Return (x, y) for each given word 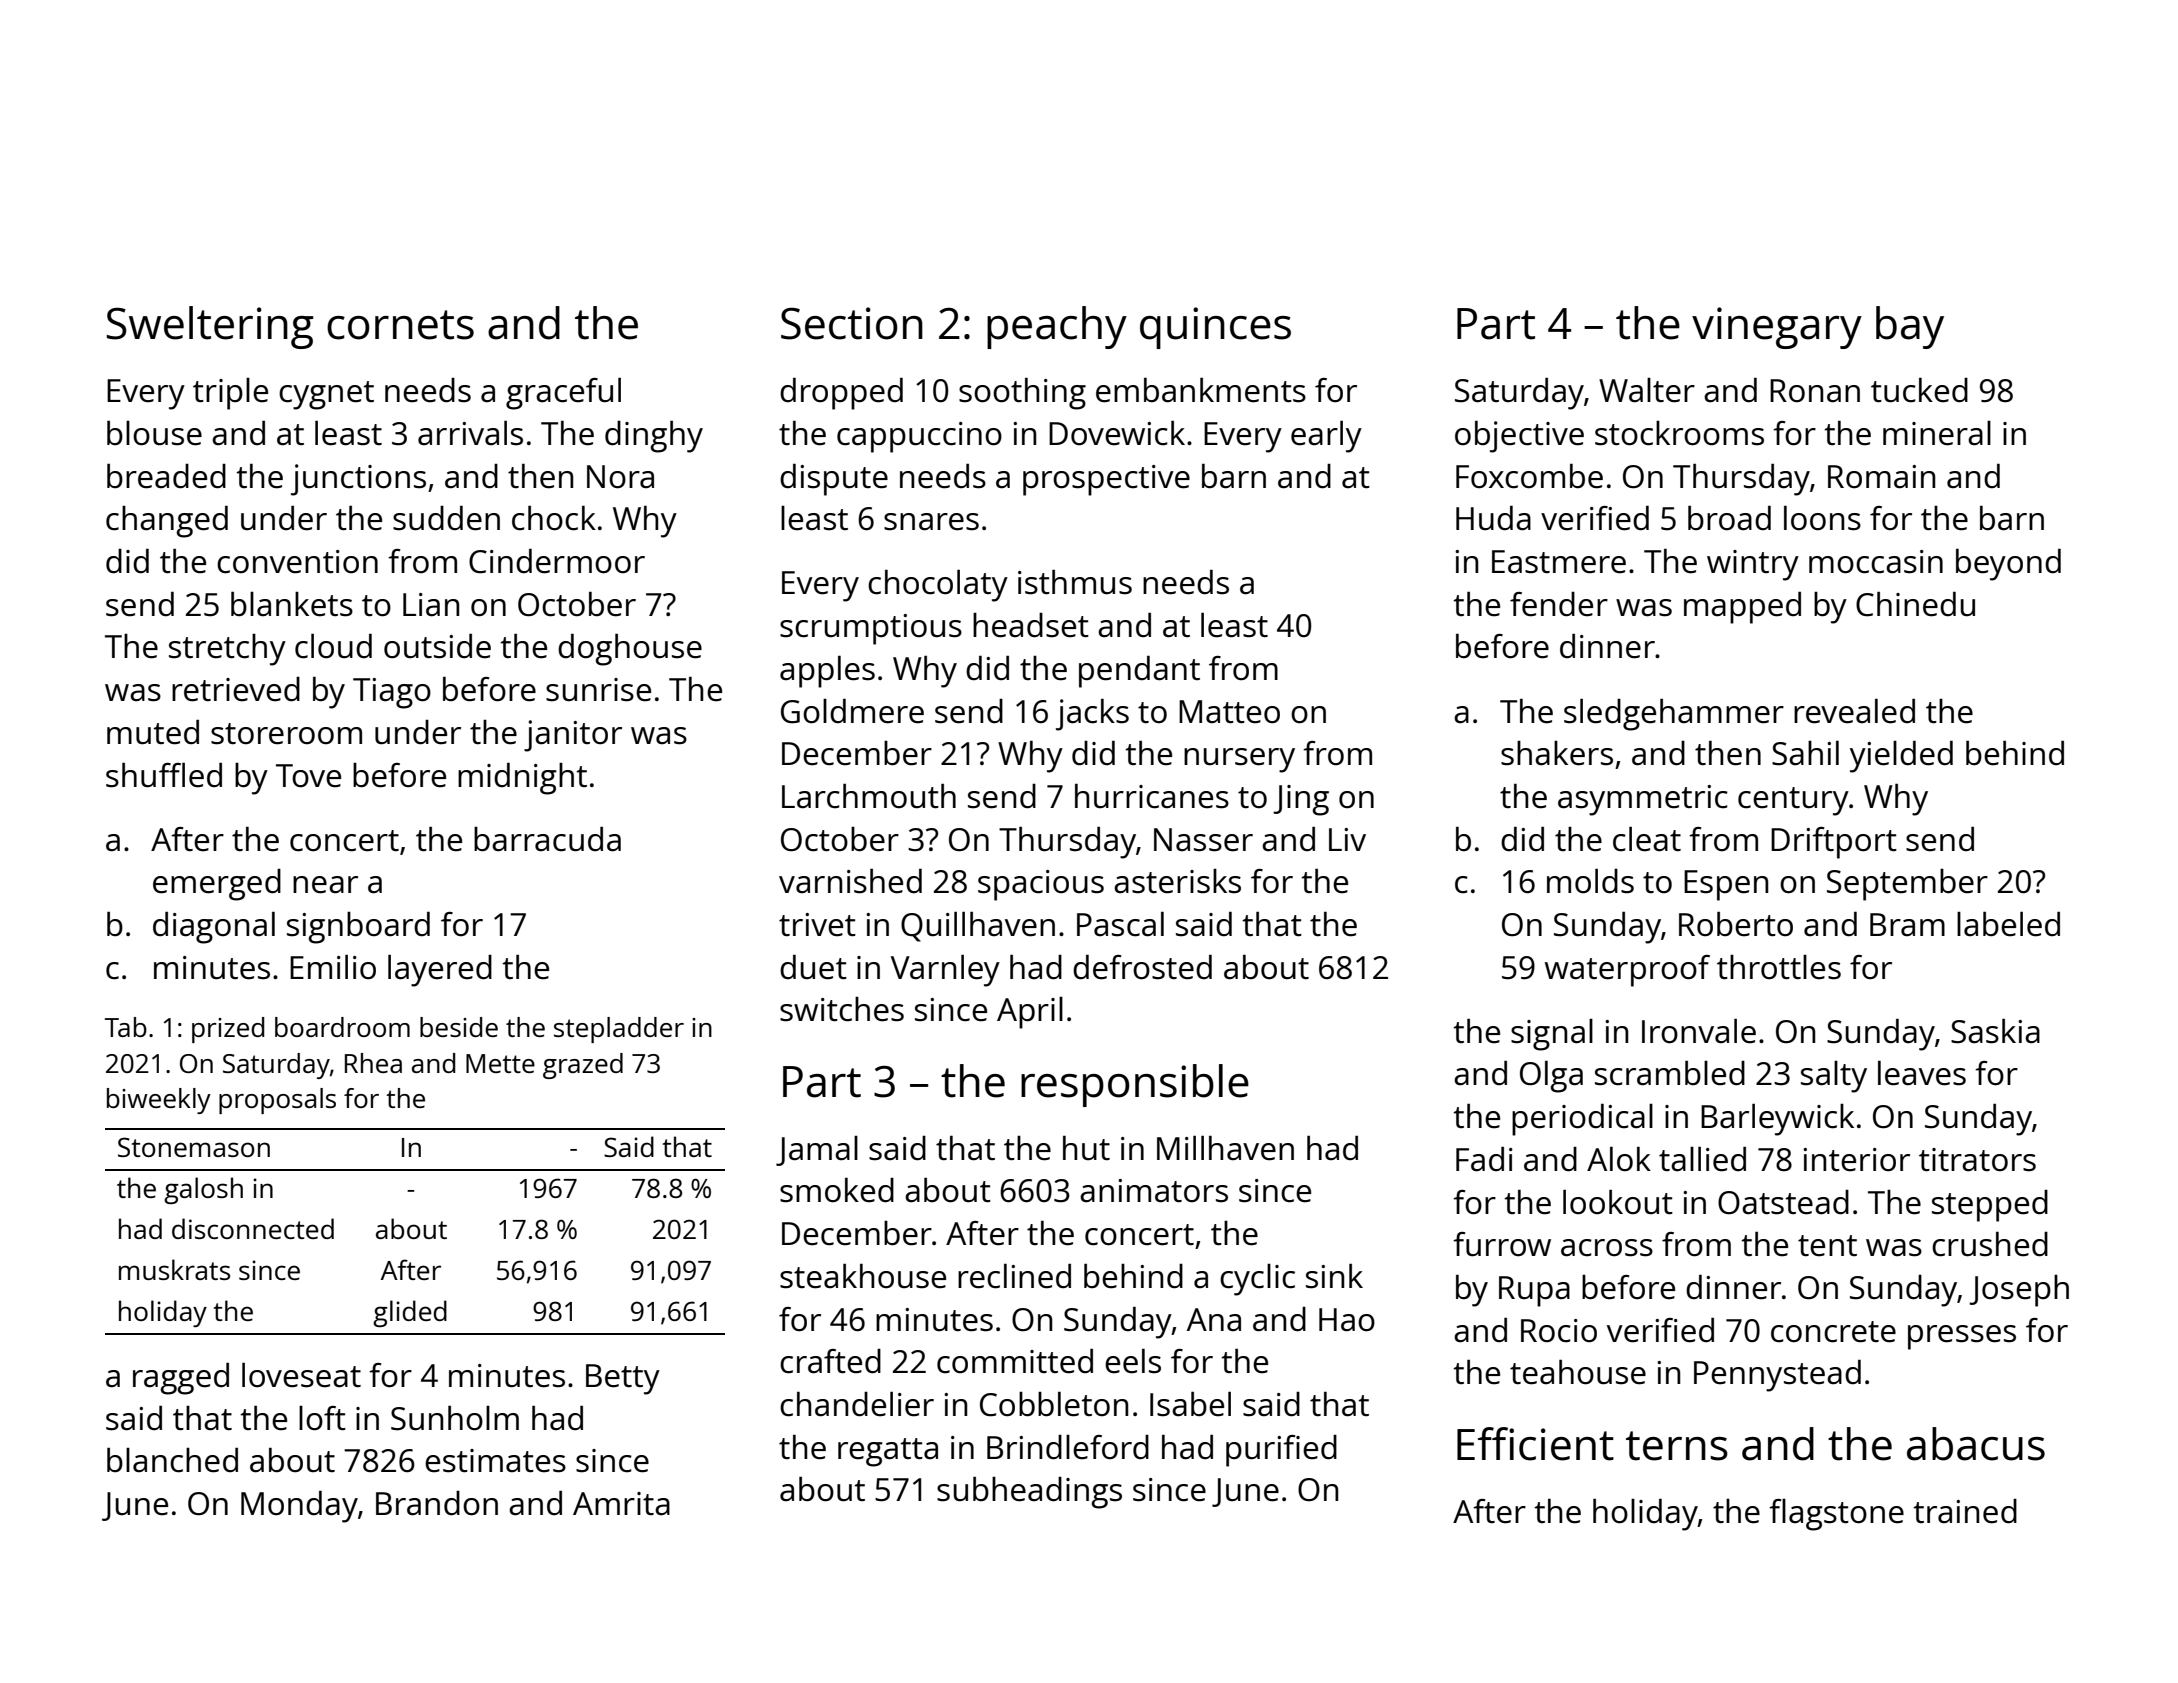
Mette (500, 1063)
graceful (563, 394)
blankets (292, 604)
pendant (1139, 672)
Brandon (437, 1503)
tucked (1919, 390)
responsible (1135, 1085)
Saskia (1995, 1031)
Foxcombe (1529, 476)
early (1326, 437)
